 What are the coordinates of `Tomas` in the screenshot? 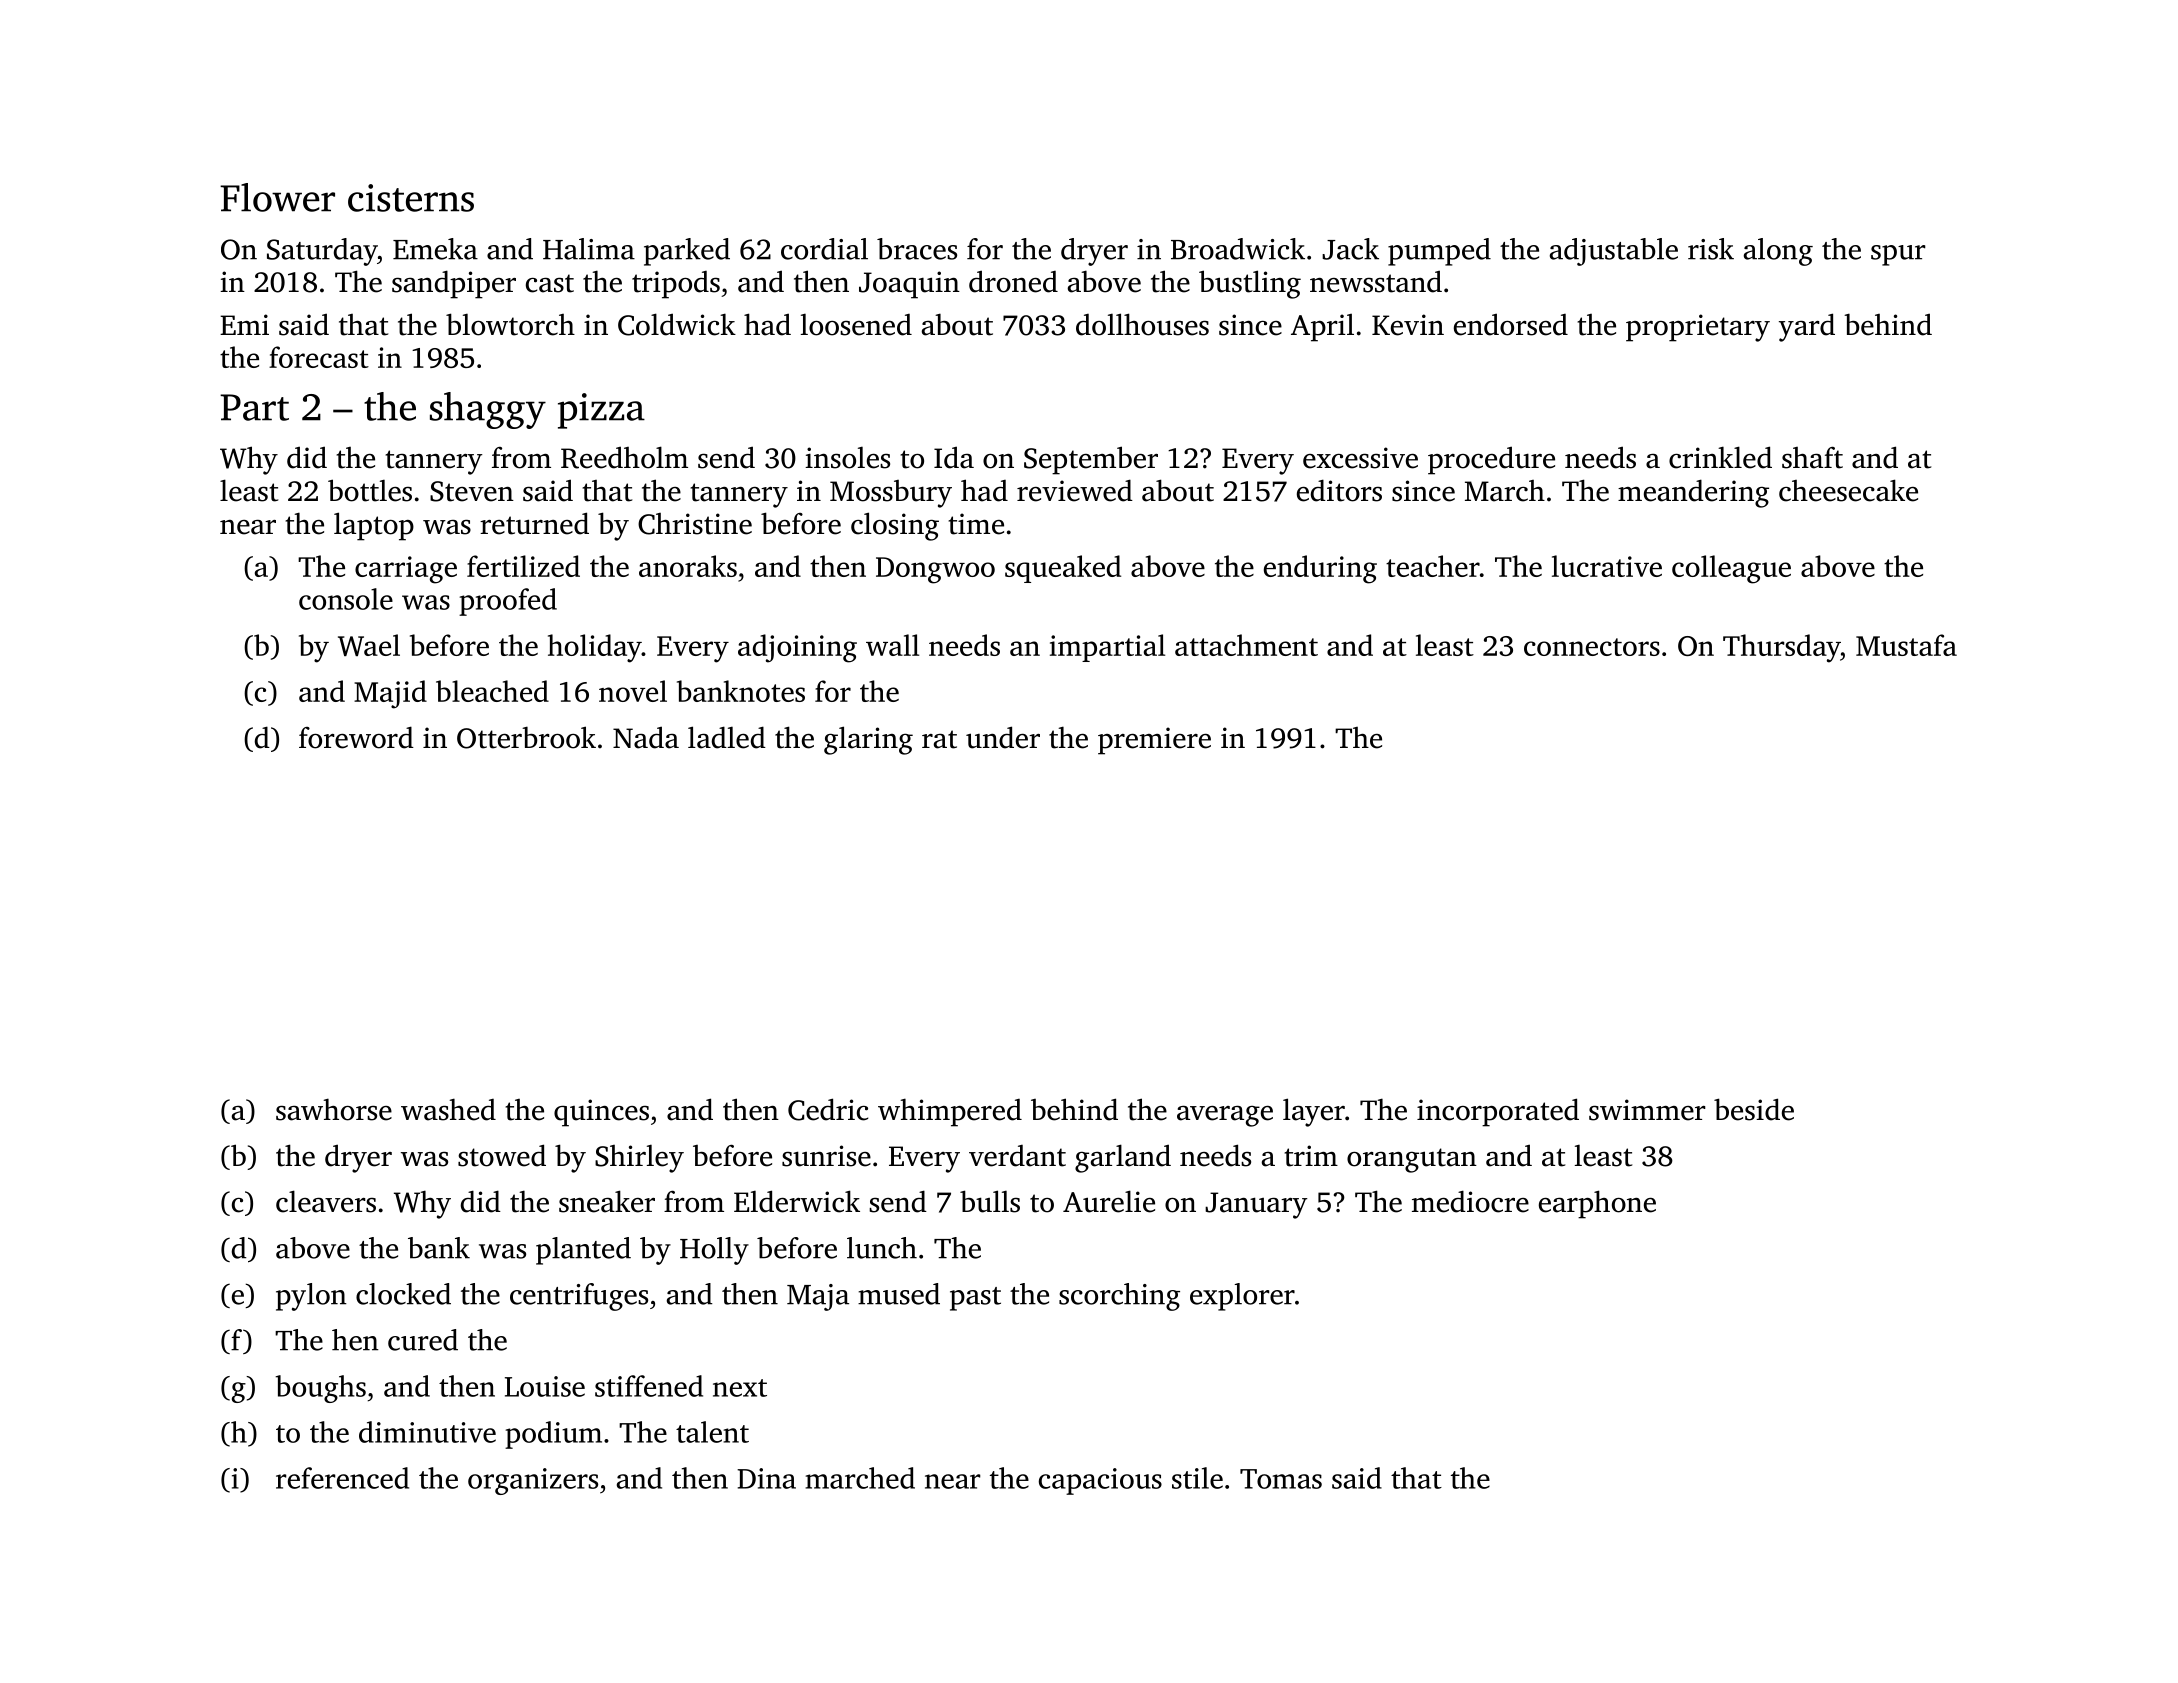 It's located at (1281, 1479).
